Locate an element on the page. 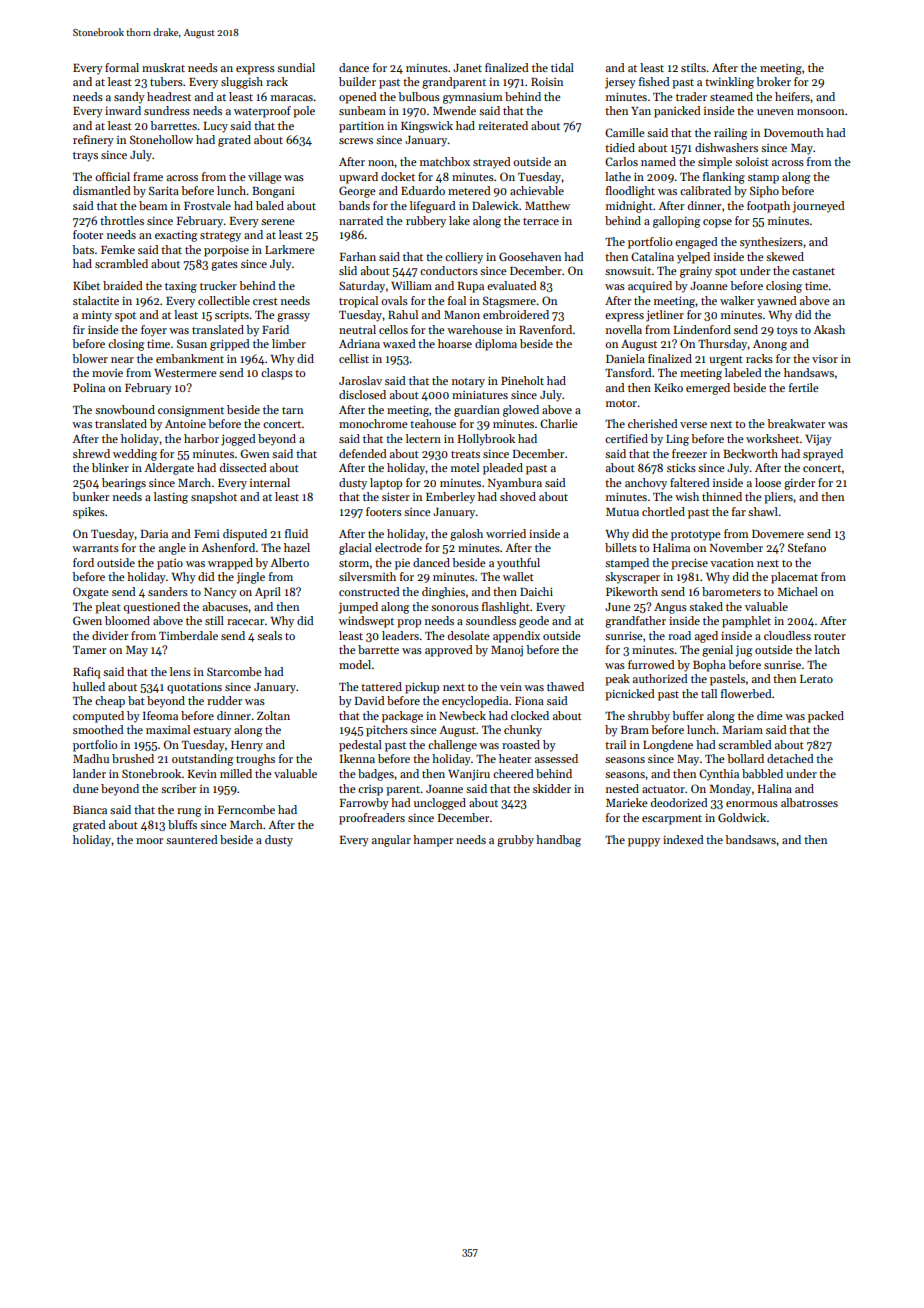  Sipho is located at coordinates (764, 192).
